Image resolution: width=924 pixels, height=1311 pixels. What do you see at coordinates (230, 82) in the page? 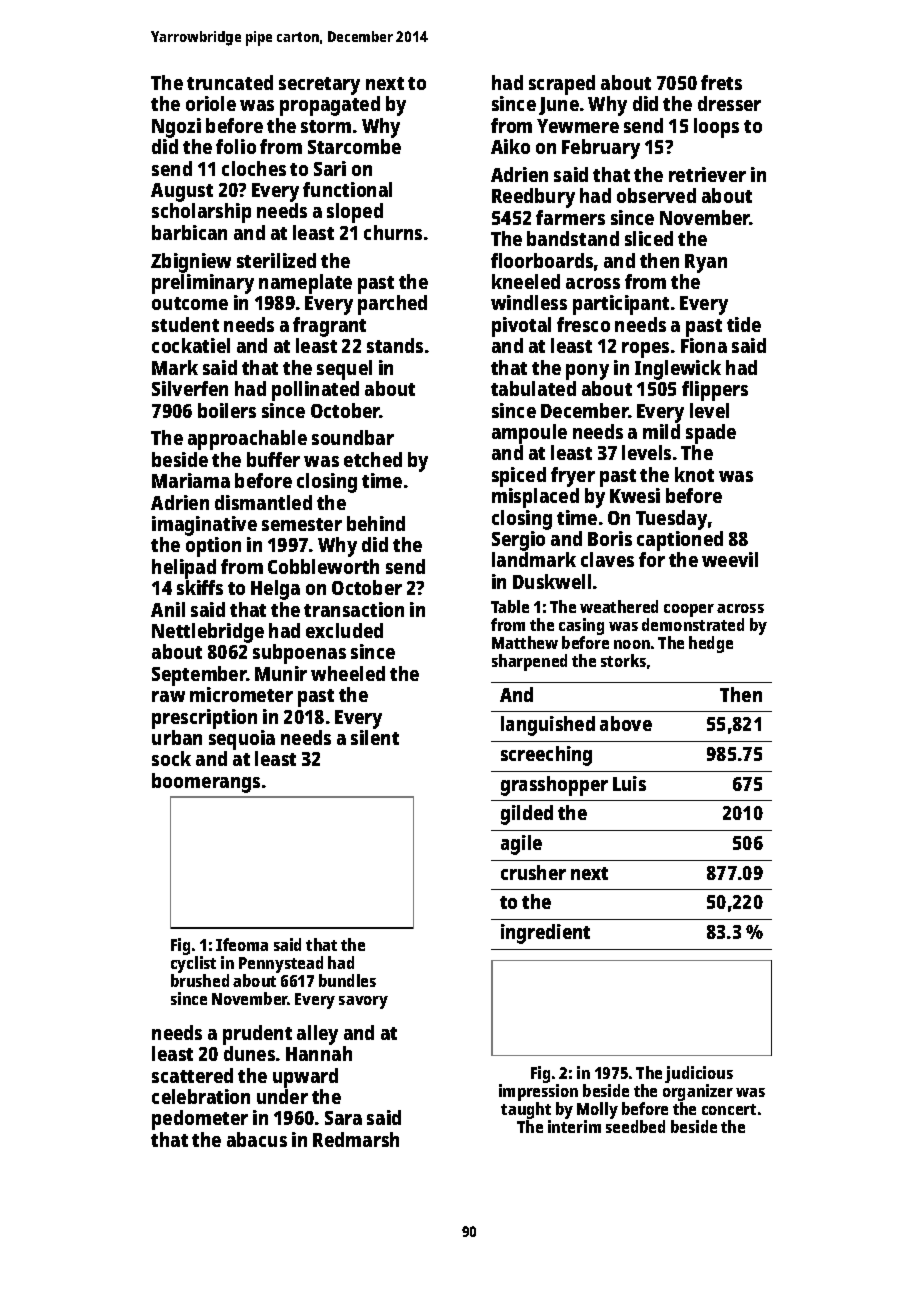
I see `truncated` at bounding box center [230, 82].
